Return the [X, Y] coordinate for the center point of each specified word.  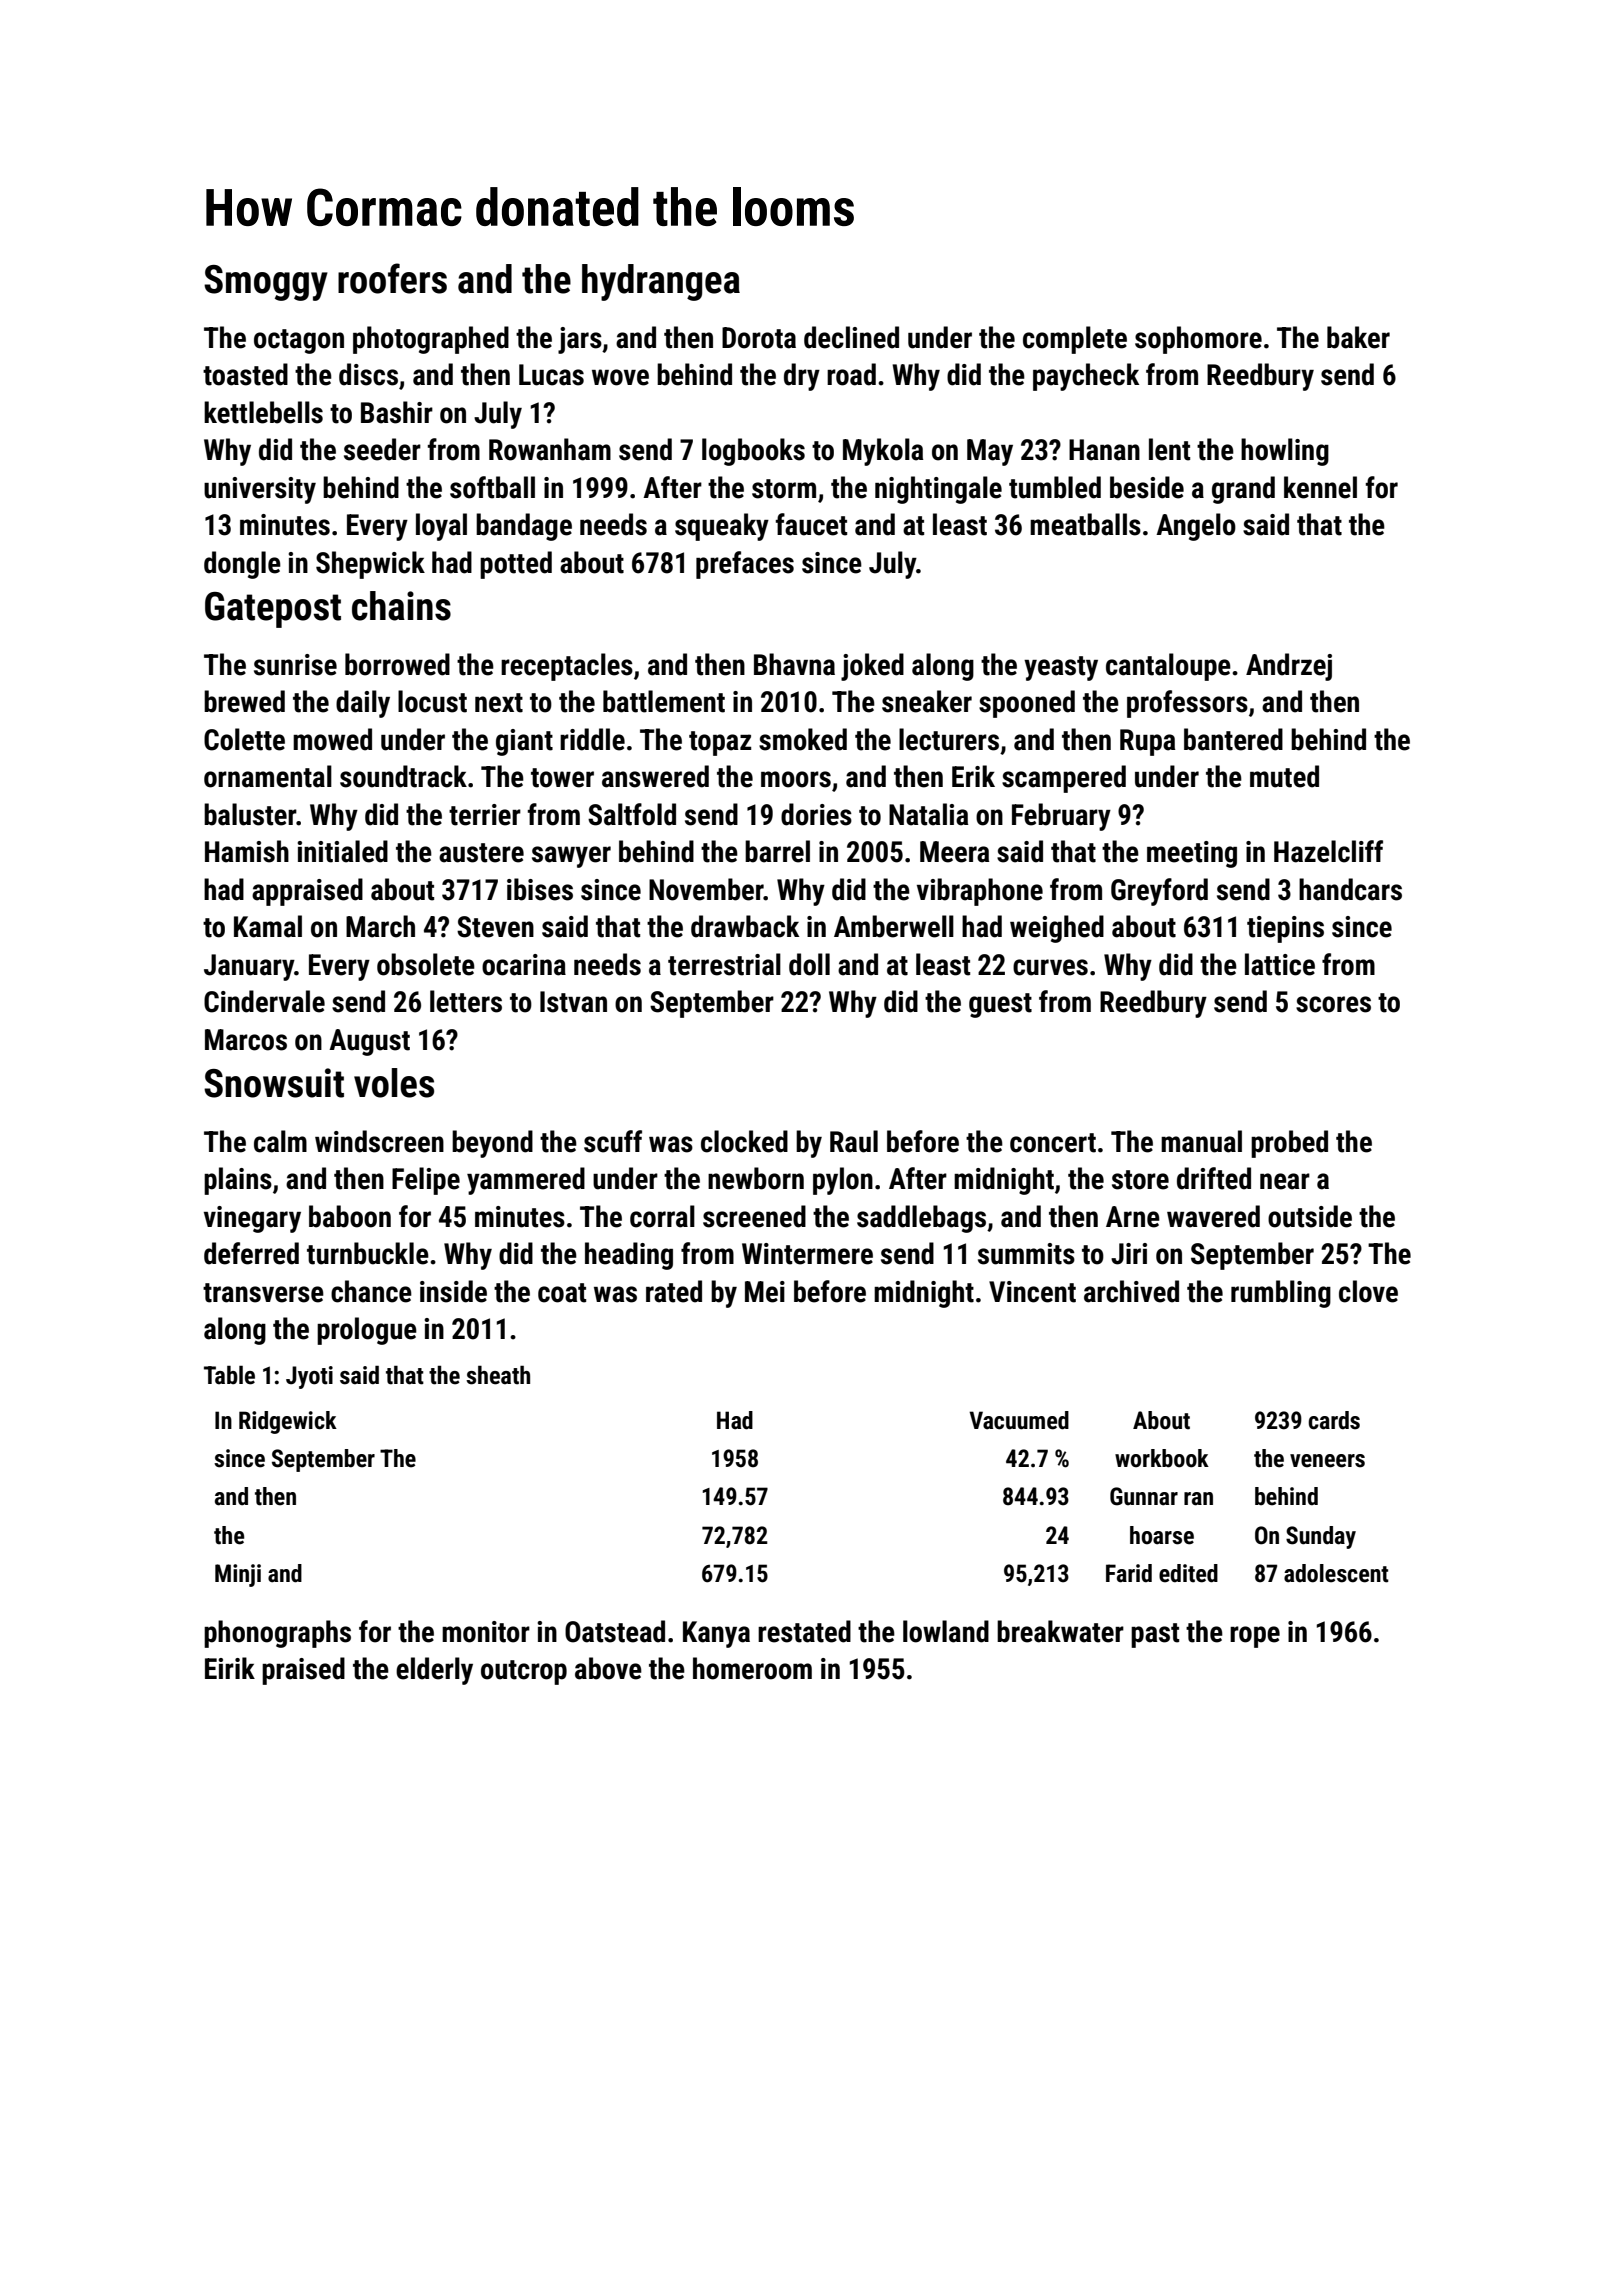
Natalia [928, 814]
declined [851, 337]
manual [1201, 1141]
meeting [1192, 854]
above [608, 1668]
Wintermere [807, 1254]
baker [1358, 337]
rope [1255, 1637]
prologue [367, 1331]
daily [363, 704]
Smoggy [266, 283]
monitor [486, 1632]
